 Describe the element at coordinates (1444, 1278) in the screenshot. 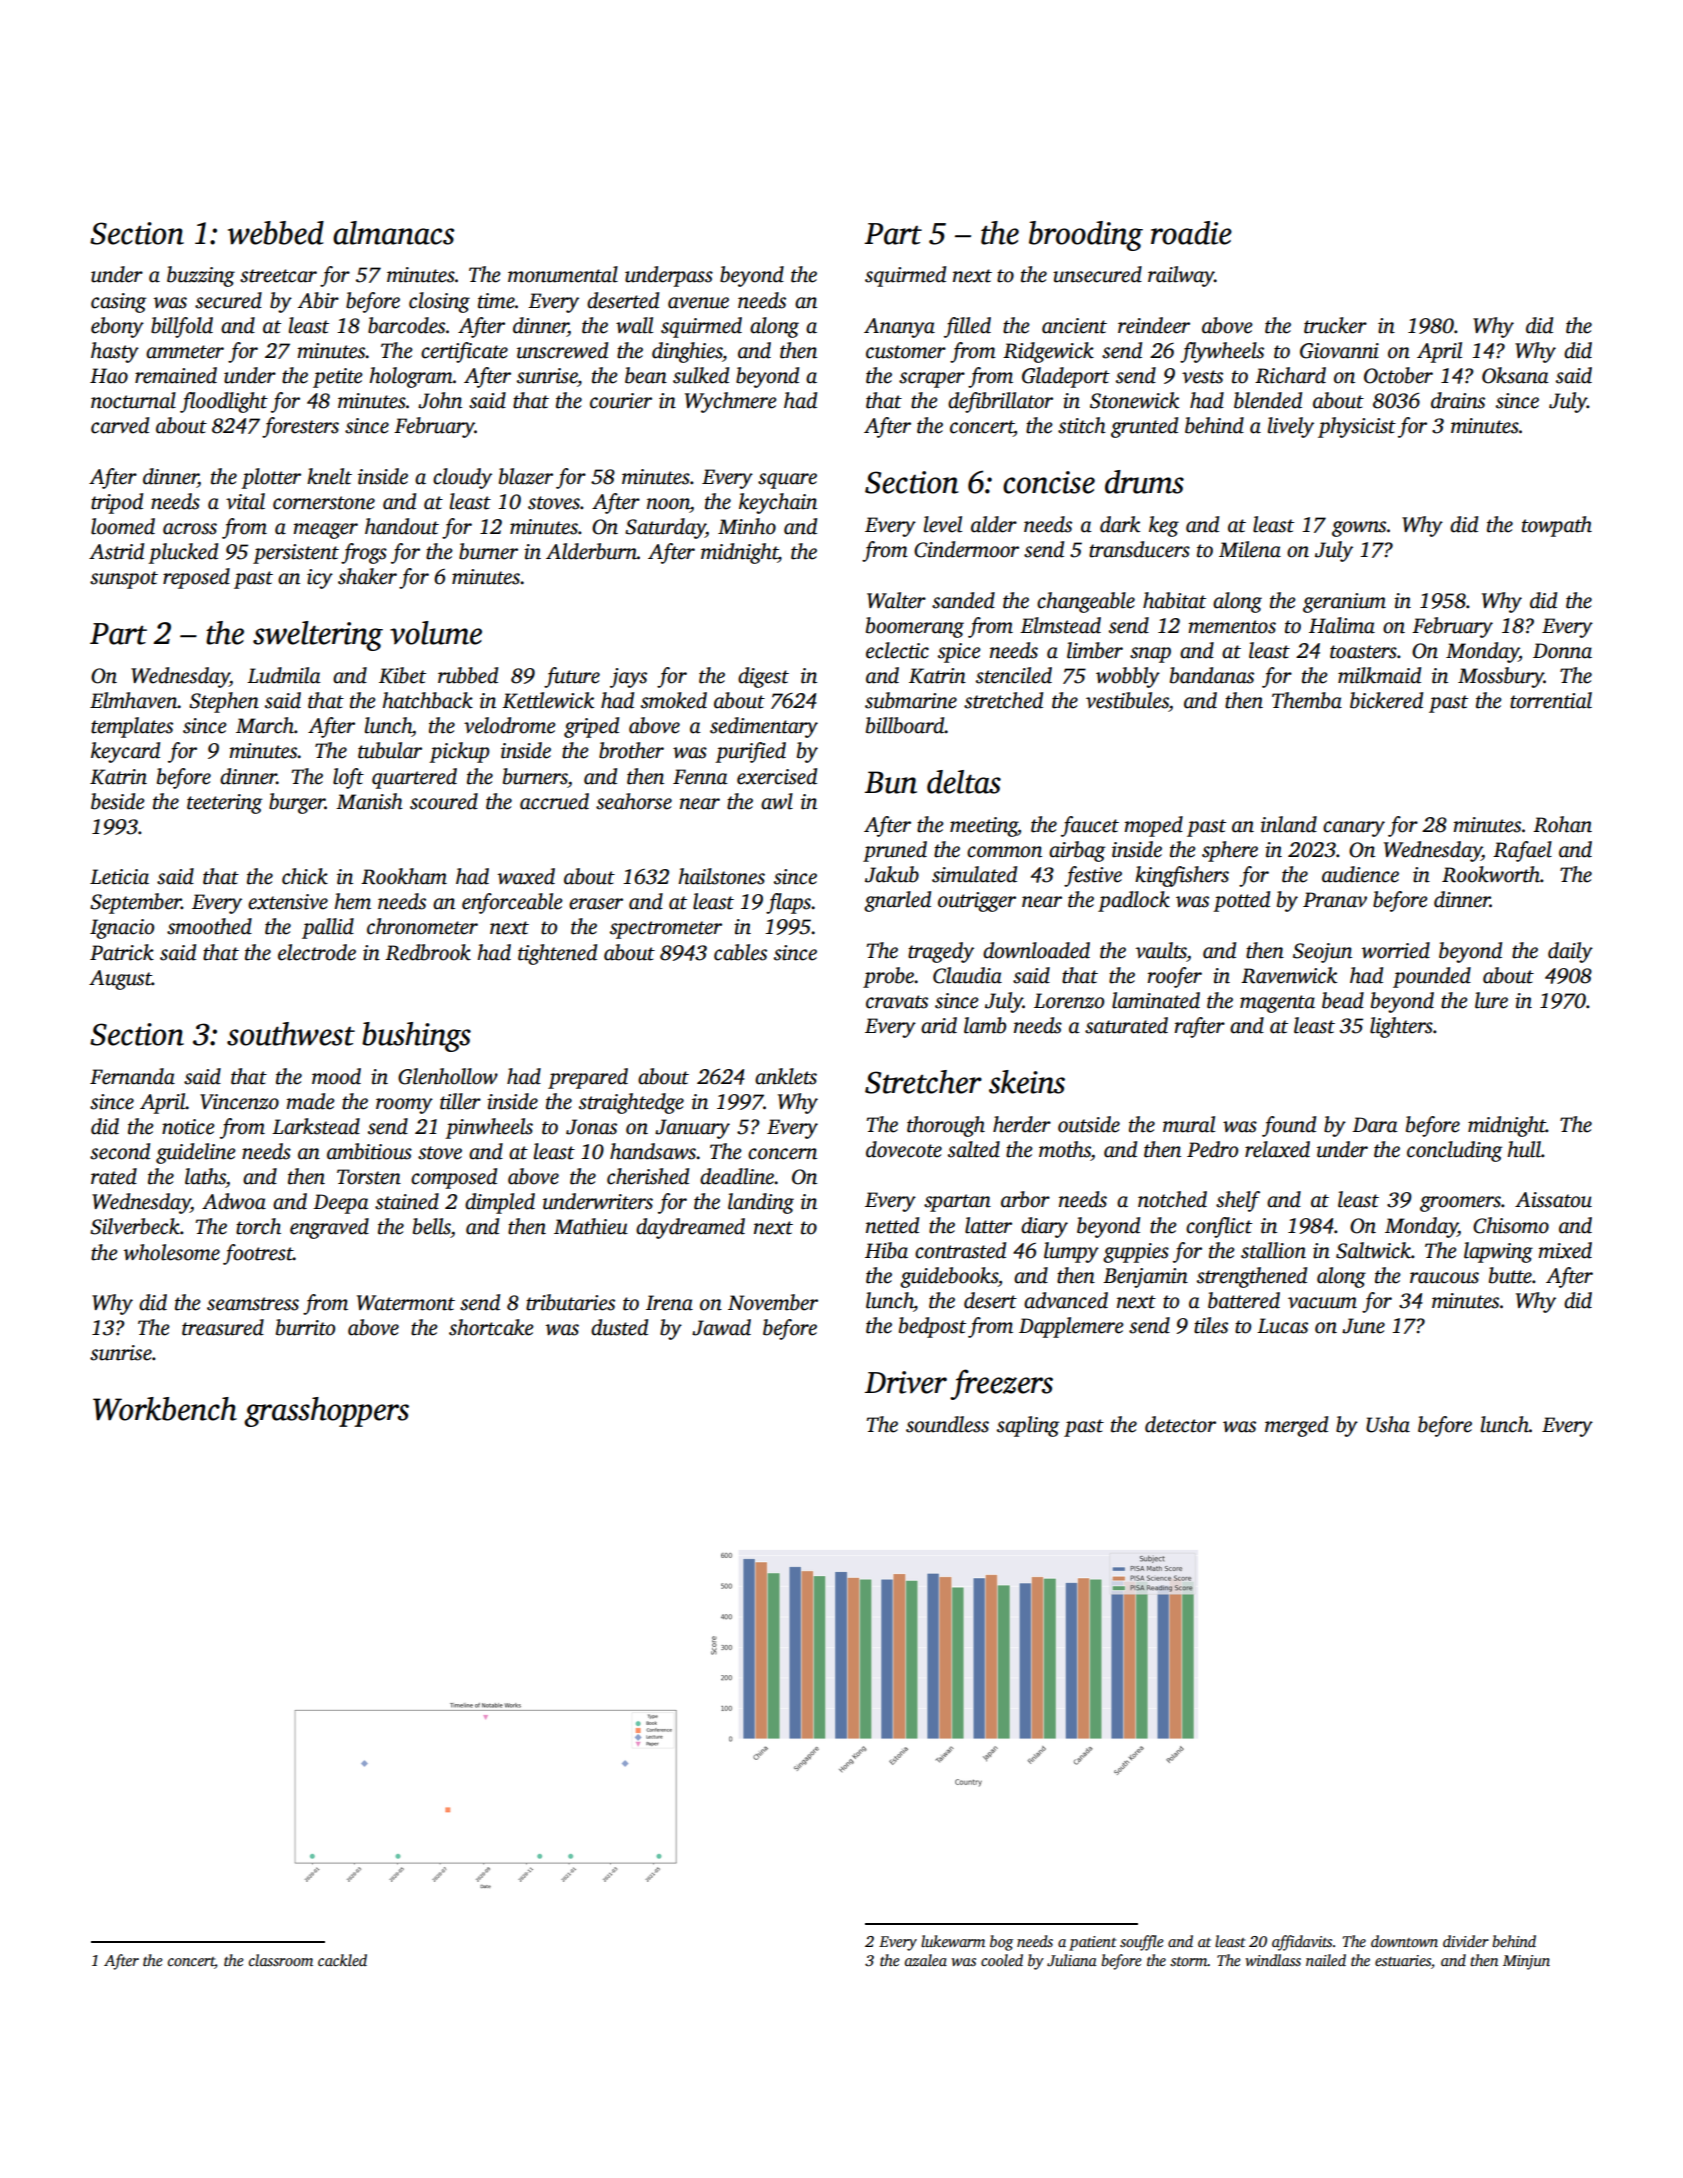

I see `raucous` at that location.
